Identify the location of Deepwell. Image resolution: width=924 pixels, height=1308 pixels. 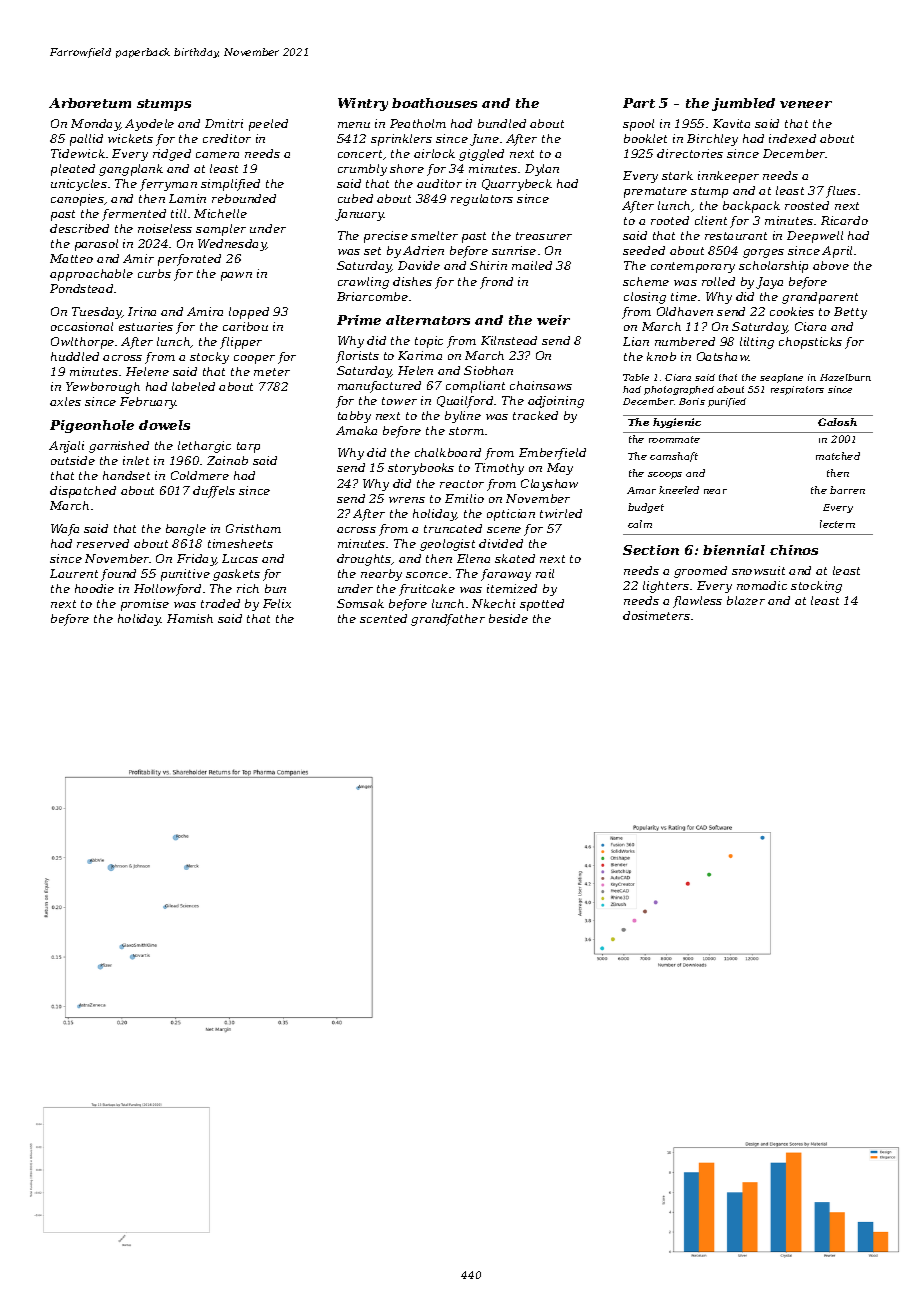
(815, 237).
